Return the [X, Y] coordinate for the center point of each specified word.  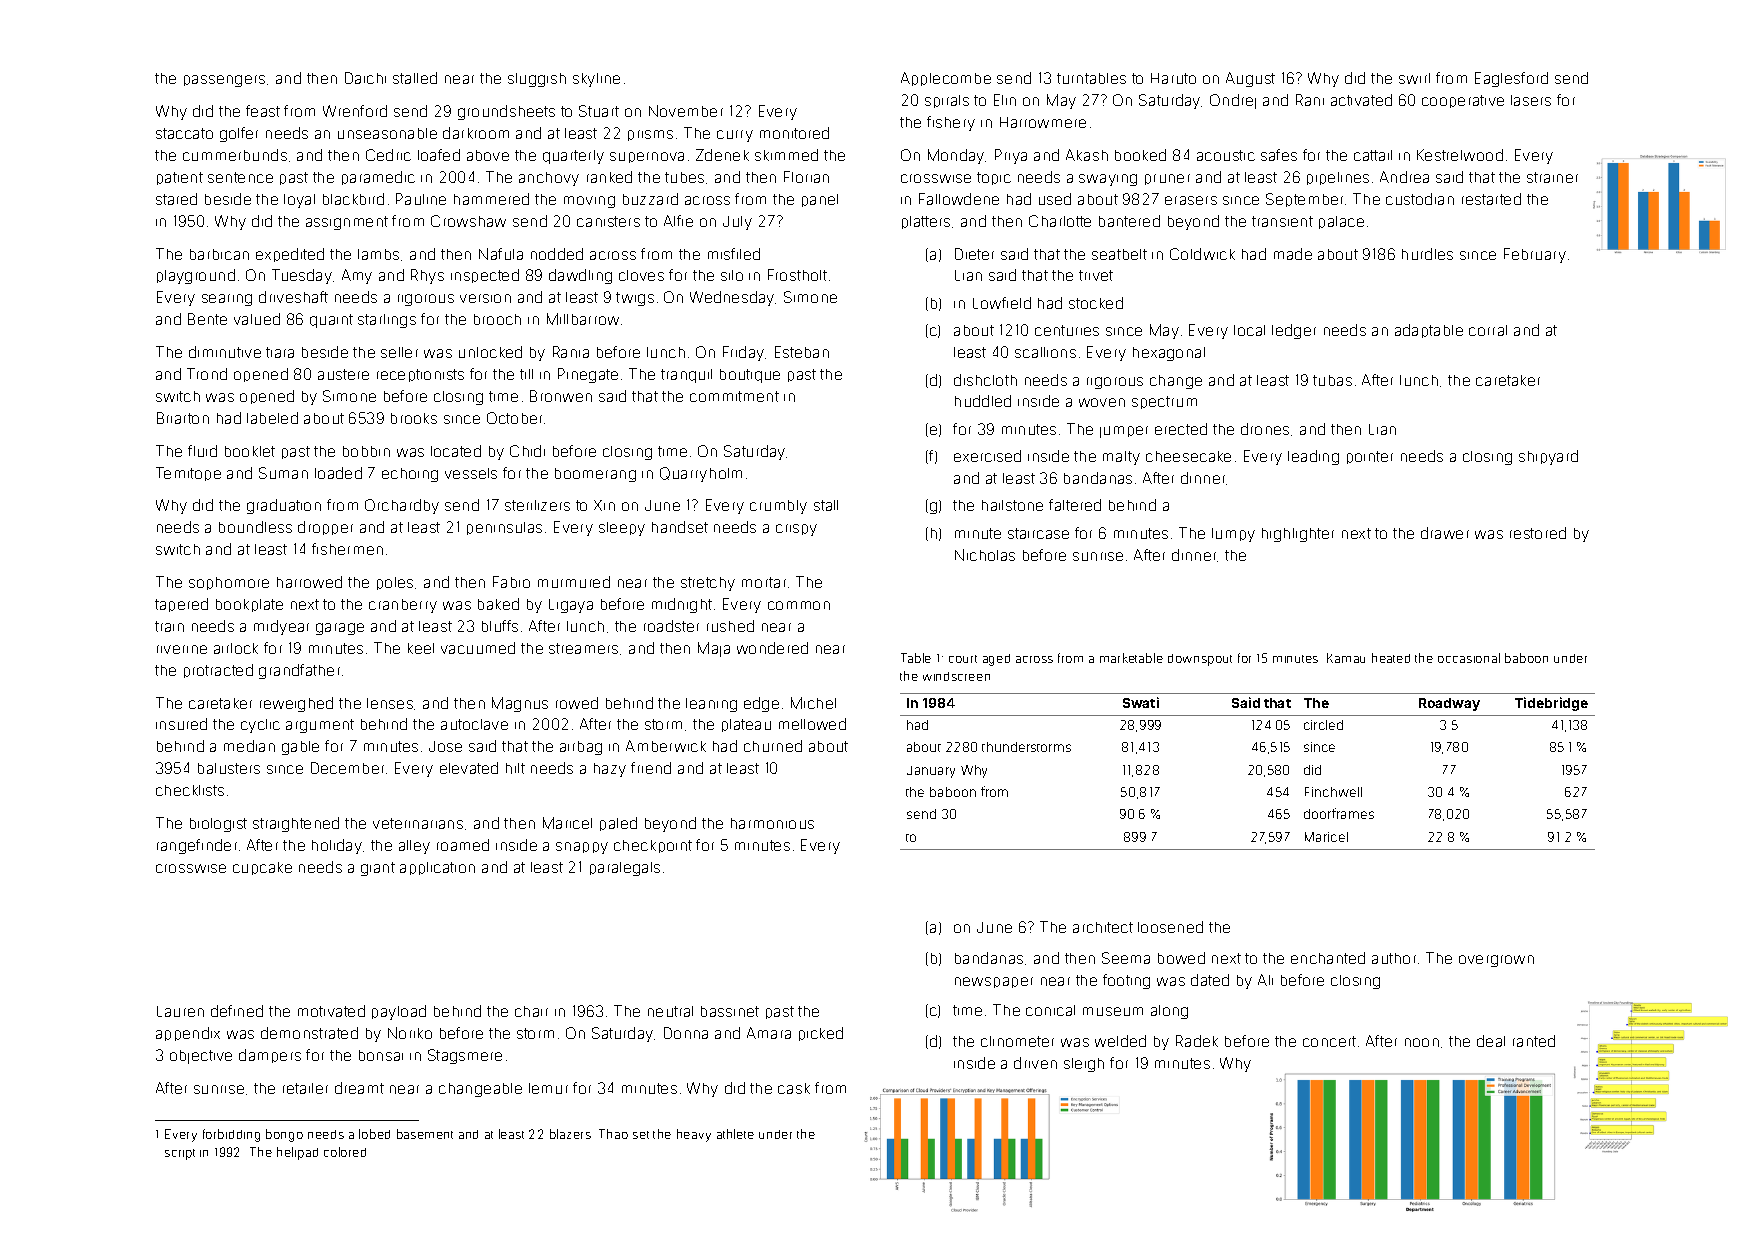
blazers [570, 1134]
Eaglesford [1511, 79]
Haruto [1173, 78]
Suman [283, 473]
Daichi [365, 78]
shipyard [1548, 457]
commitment [734, 396]
